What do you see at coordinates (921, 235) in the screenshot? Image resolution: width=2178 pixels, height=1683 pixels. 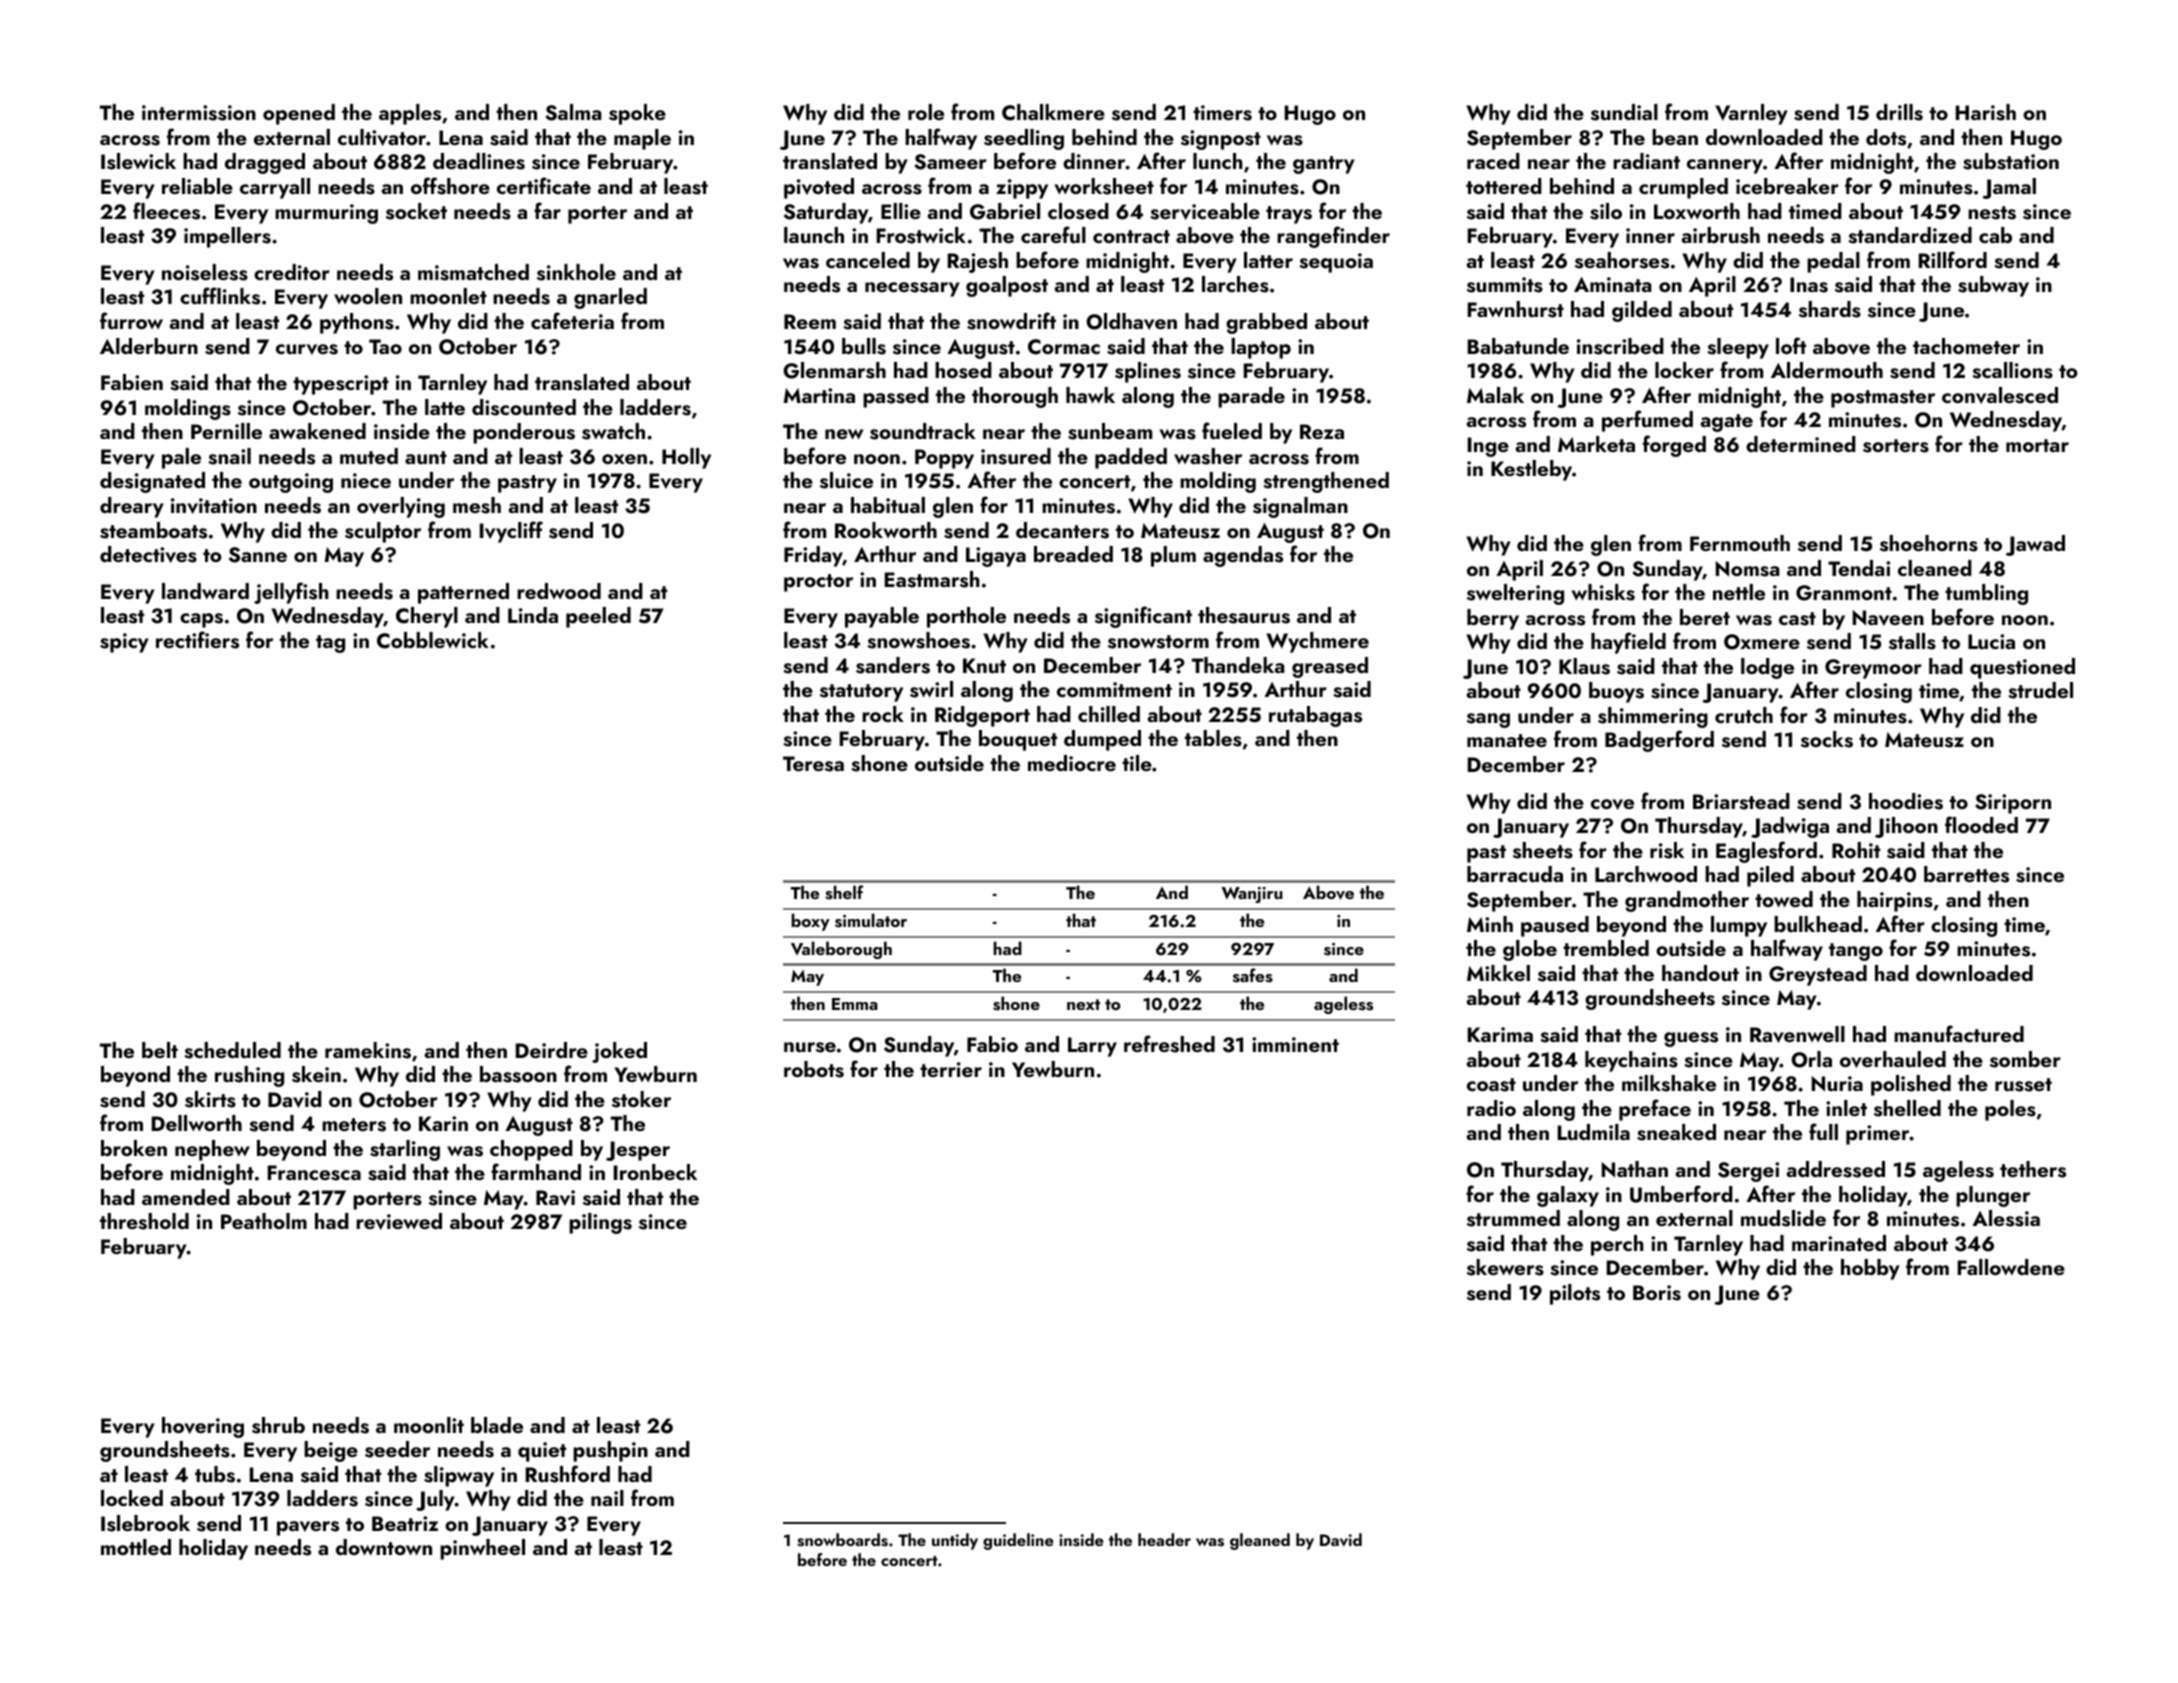 I see `Frostwick` at bounding box center [921, 235].
